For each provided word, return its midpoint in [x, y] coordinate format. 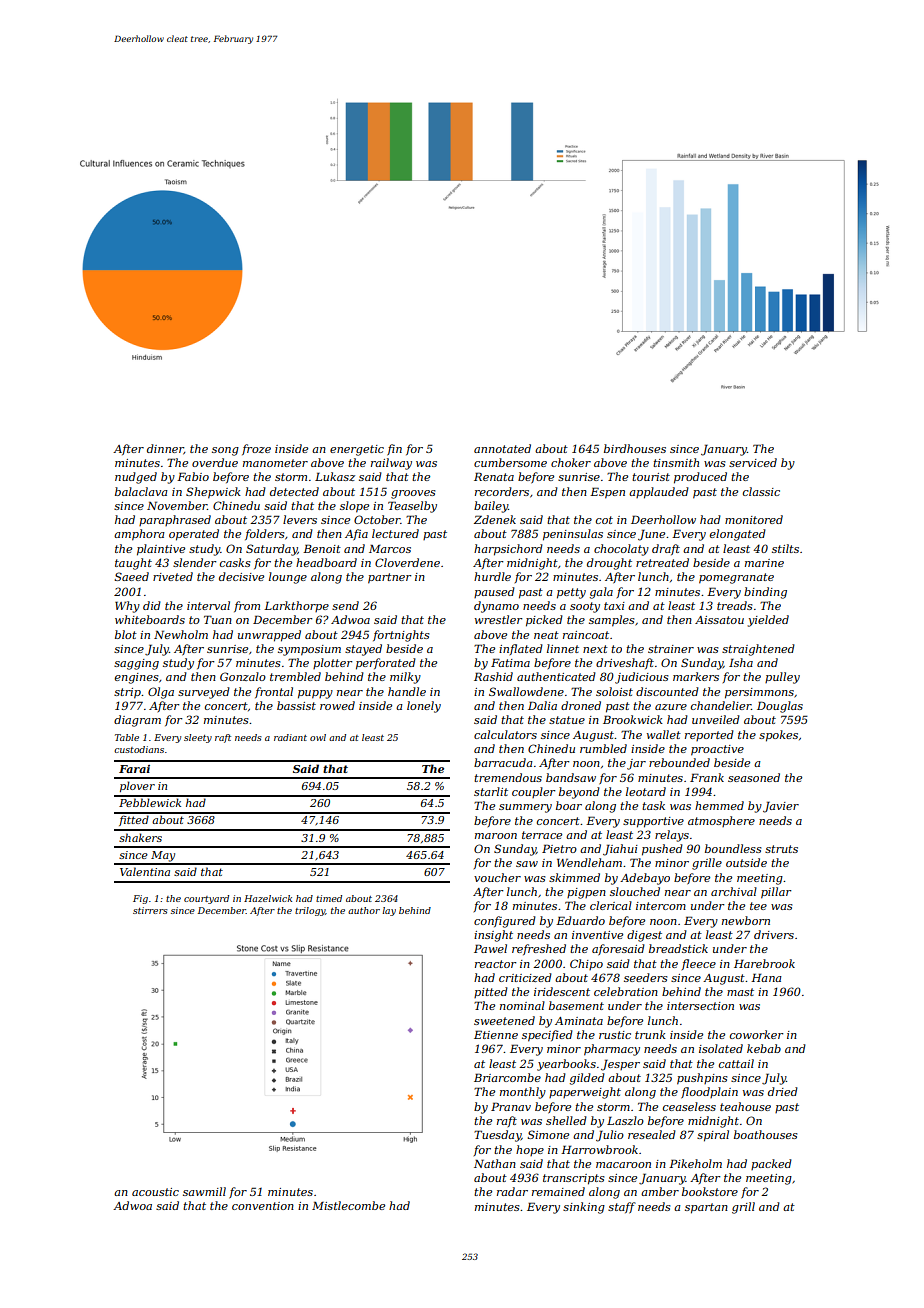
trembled [295, 676]
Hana [766, 977]
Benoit [322, 548]
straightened [758, 650]
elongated [738, 535]
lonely [424, 707]
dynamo [496, 607]
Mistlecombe [348, 1205]
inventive [597, 935]
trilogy [310, 911]
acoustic [155, 1192]
